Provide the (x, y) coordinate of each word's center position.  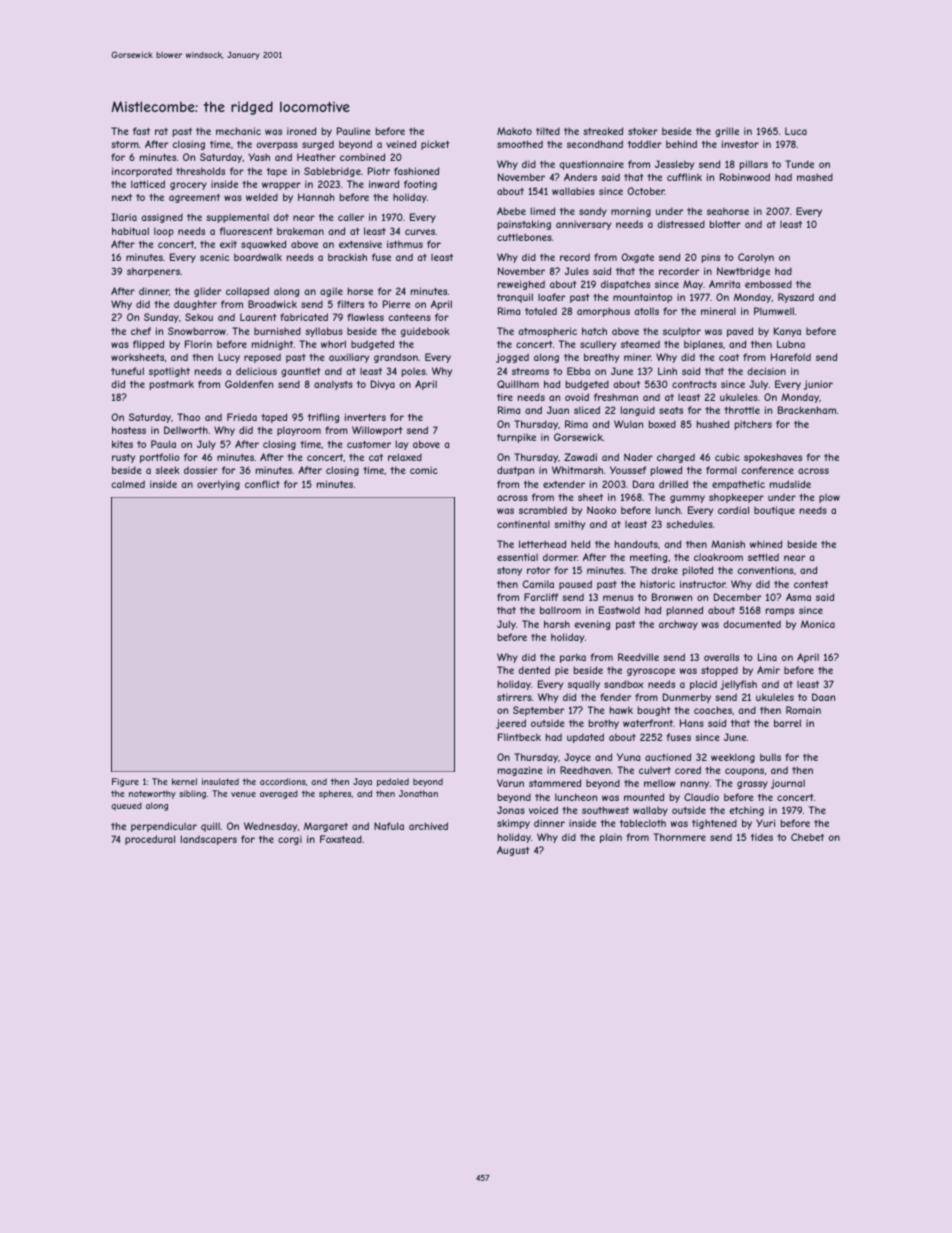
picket (435, 145)
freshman (616, 397)
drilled (673, 484)
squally (584, 685)
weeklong (733, 758)
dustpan (515, 471)
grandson (396, 358)
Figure (125, 782)
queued (126, 806)
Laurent (258, 317)
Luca (796, 131)
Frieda (242, 417)
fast (141, 131)
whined (766, 544)
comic (424, 470)
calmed (128, 484)
